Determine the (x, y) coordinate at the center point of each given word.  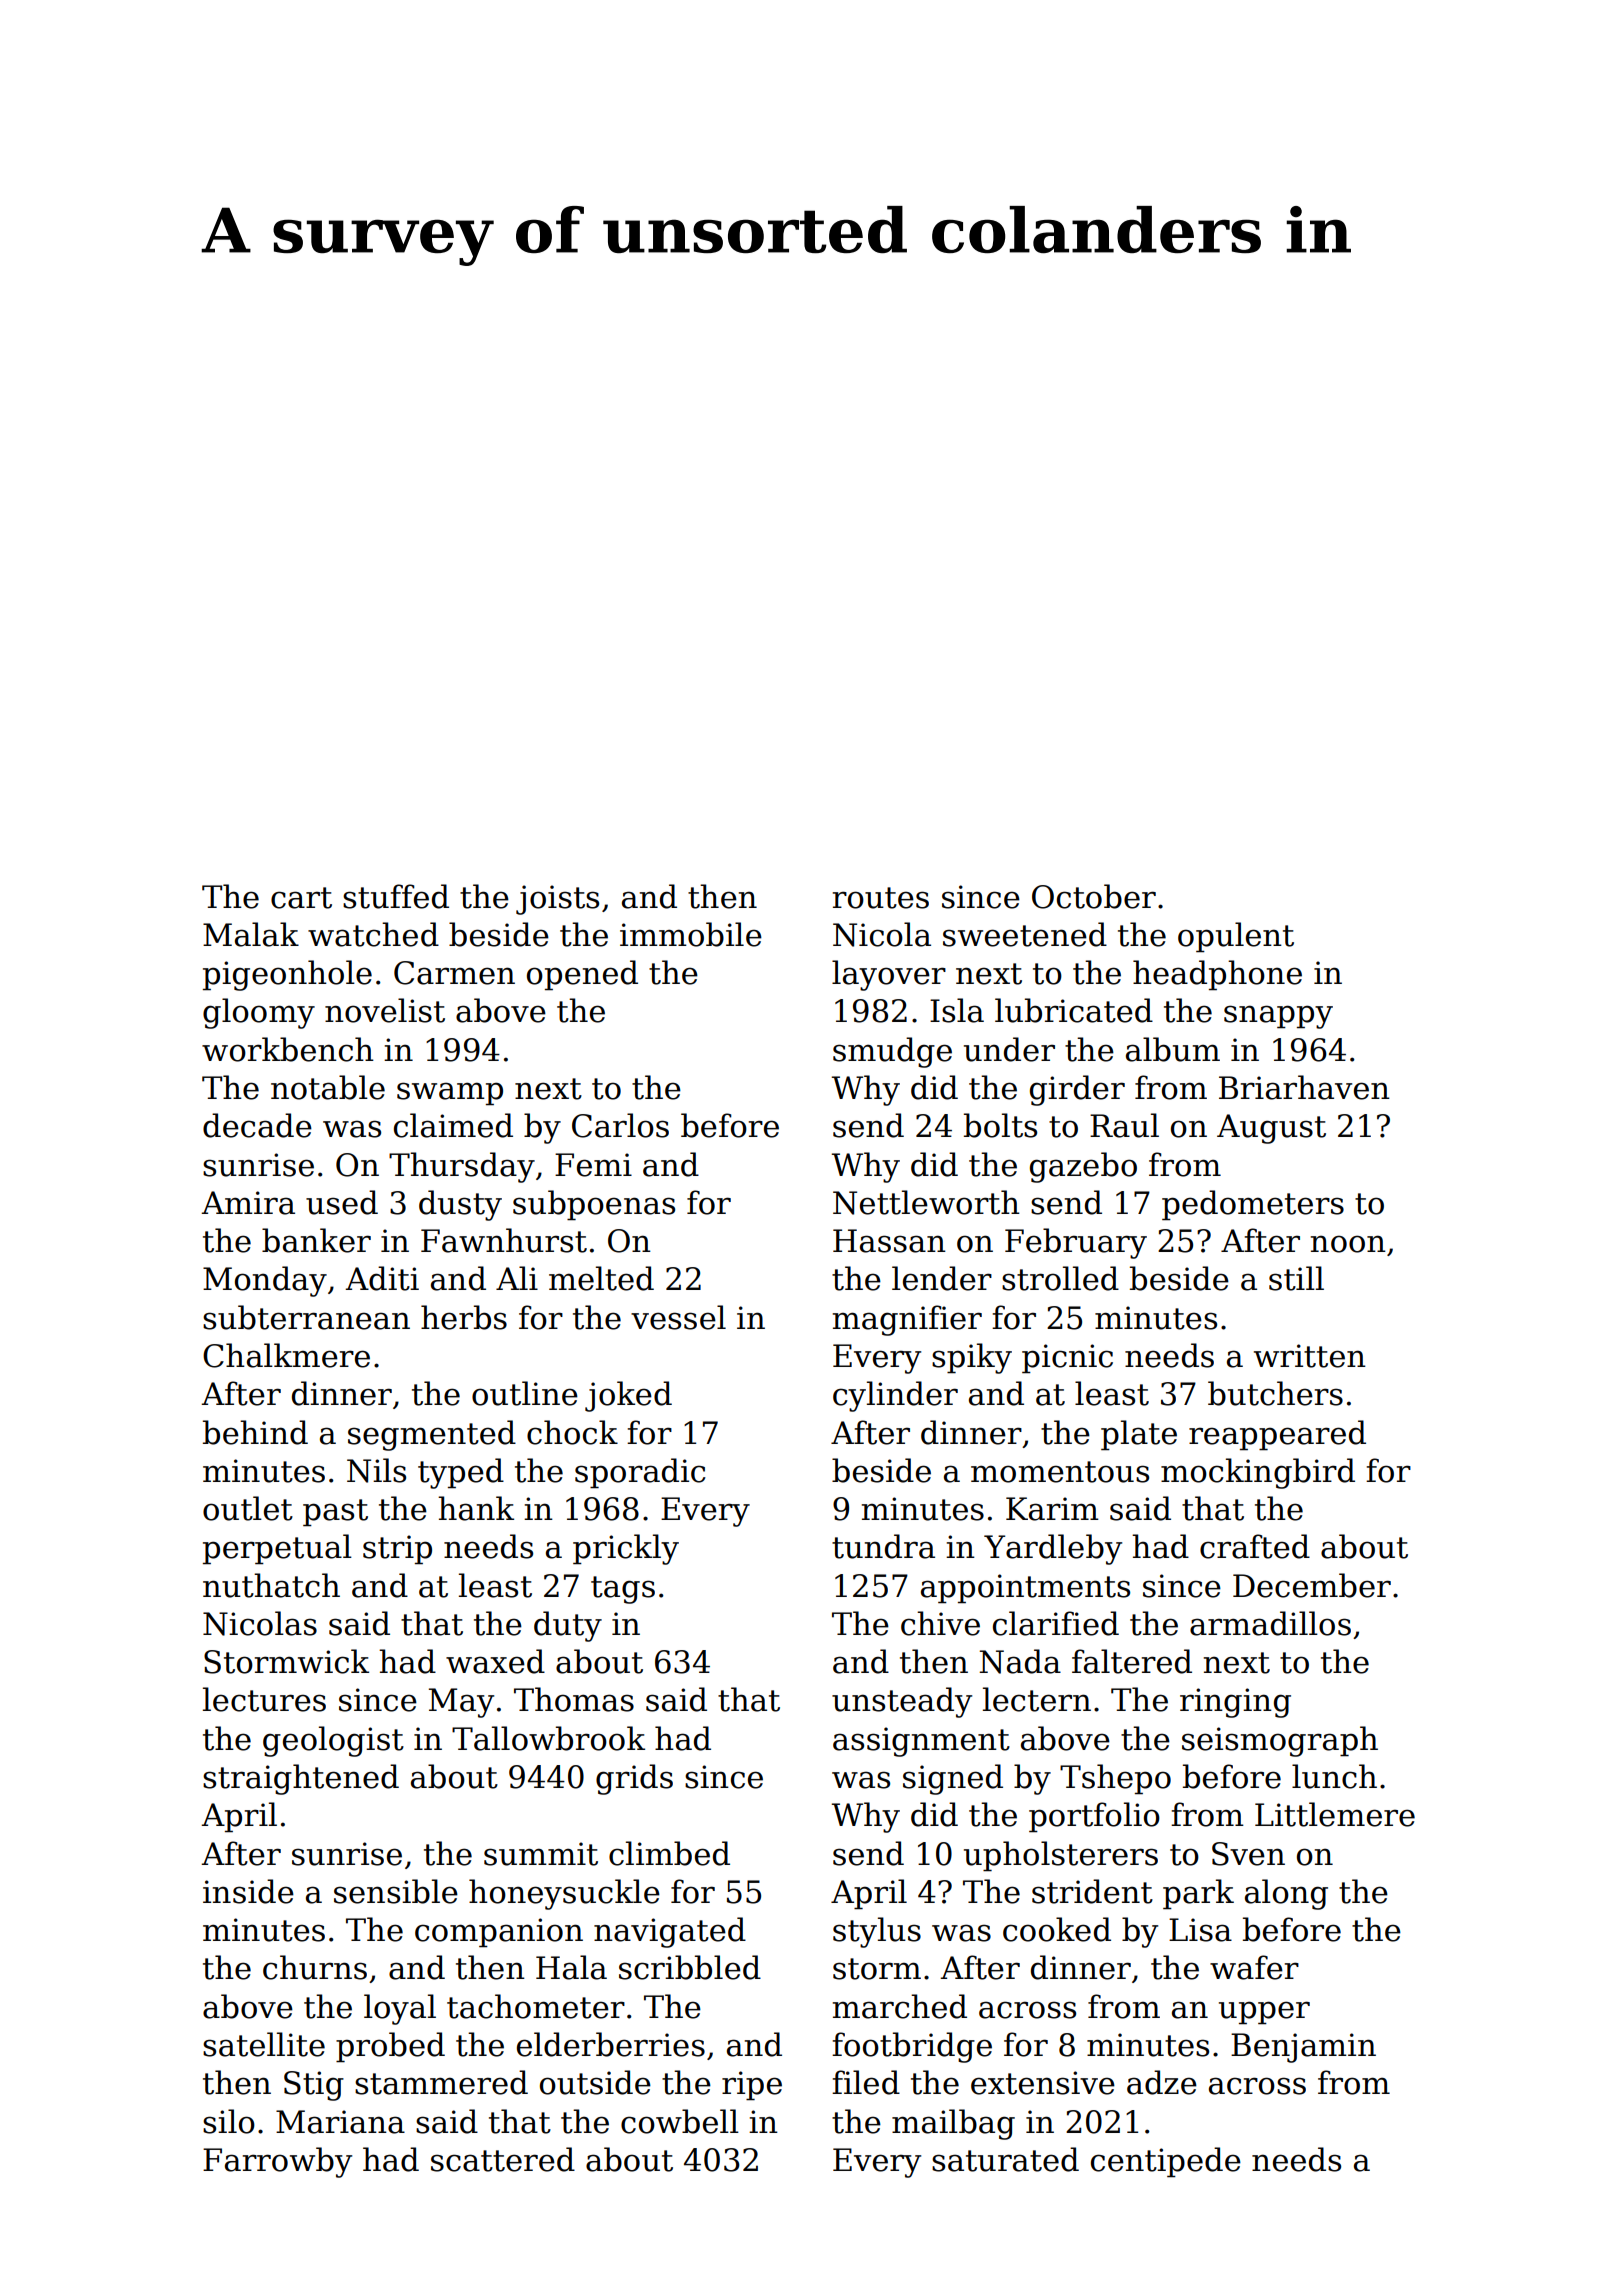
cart (301, 898)
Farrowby (277, 2162)
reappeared (1277, 1435)
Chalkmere (286, 1355)
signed (953, 1779)
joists (557, 900)
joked (628, 1396)
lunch (1334, 1776)
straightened (301, 1779)
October (1094, 896)
